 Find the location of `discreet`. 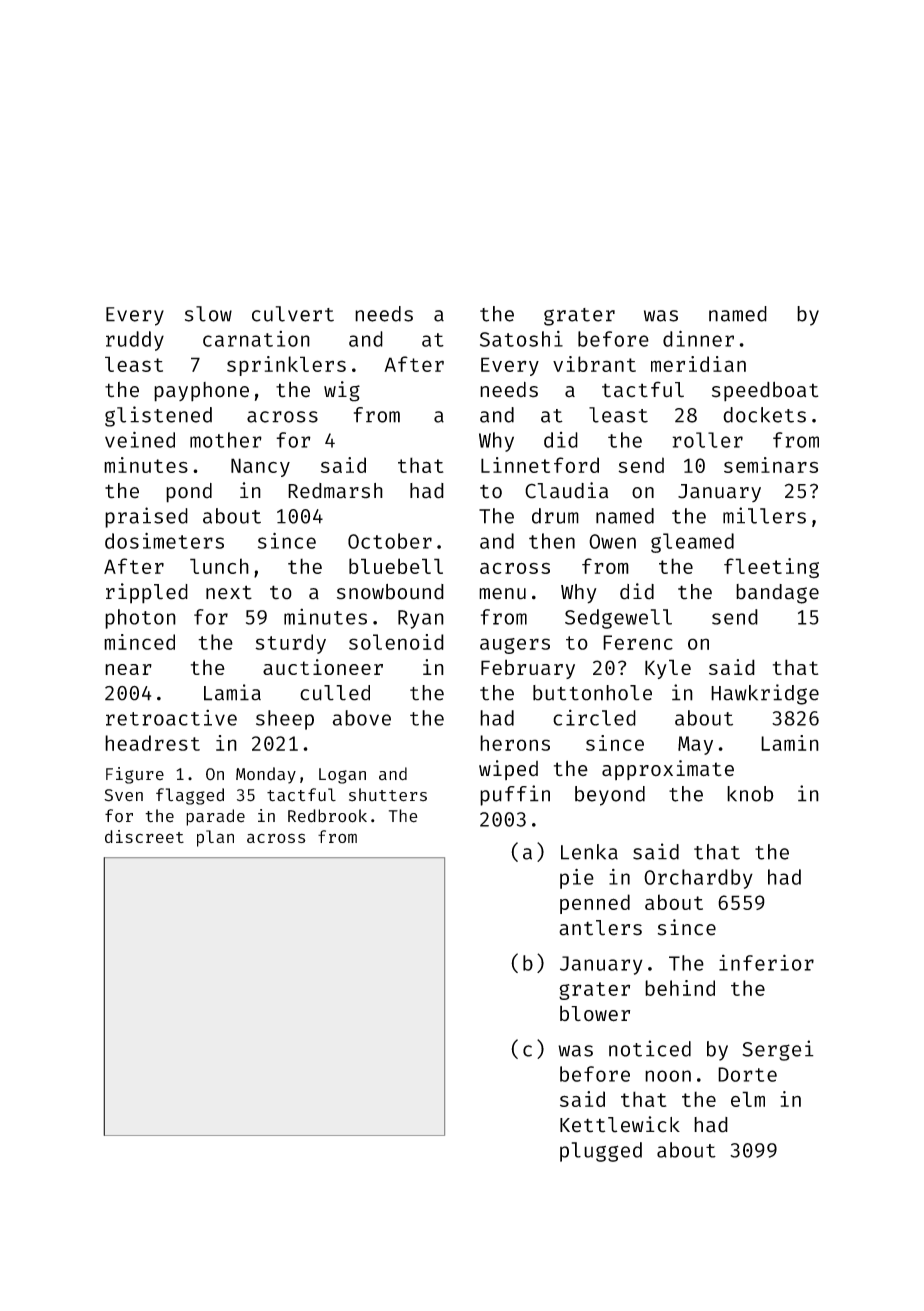

discreet is located at coordinates (144, 836).
